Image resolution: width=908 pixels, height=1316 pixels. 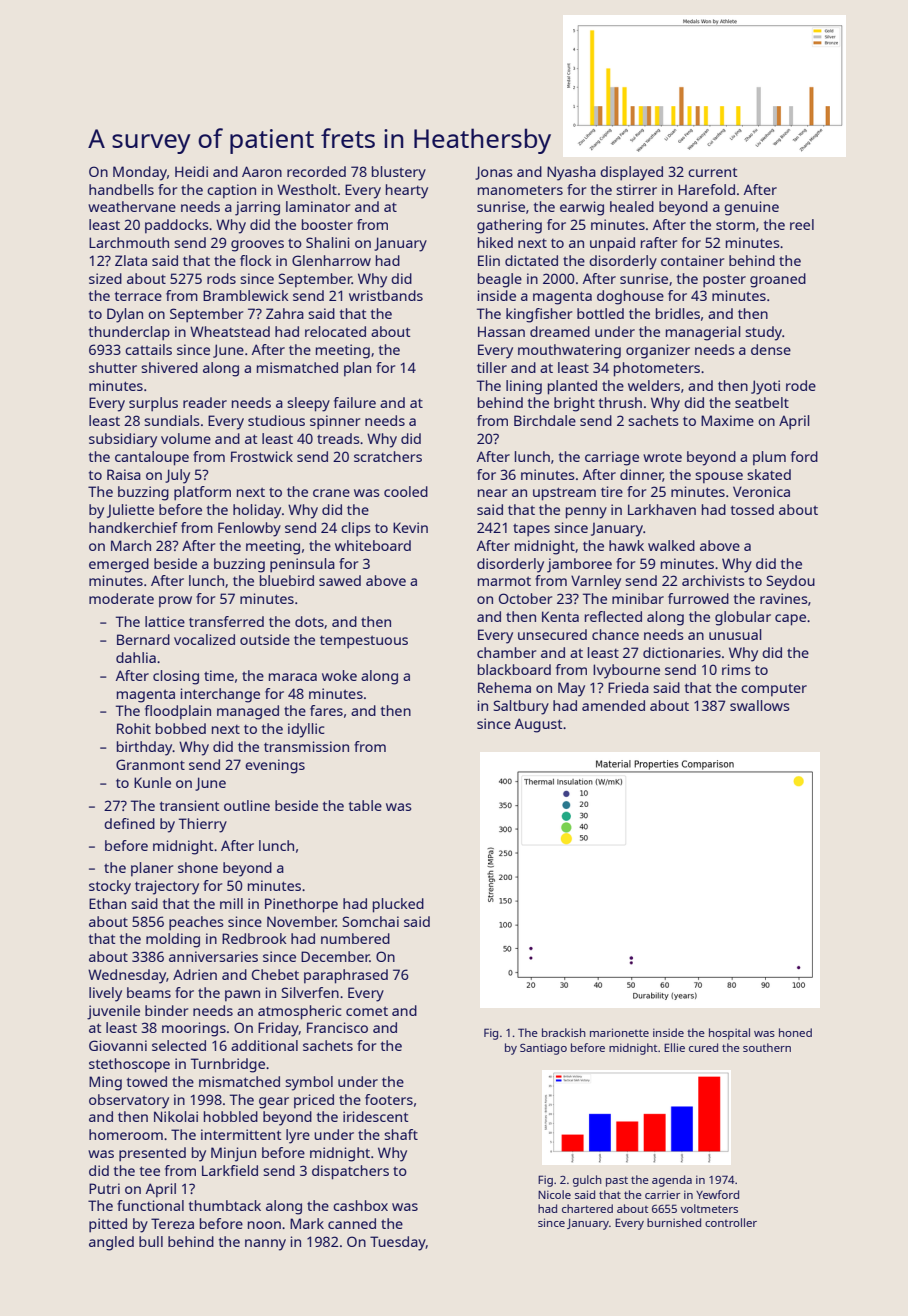 I want to click on Jonas, so click(x=494, y=173).
